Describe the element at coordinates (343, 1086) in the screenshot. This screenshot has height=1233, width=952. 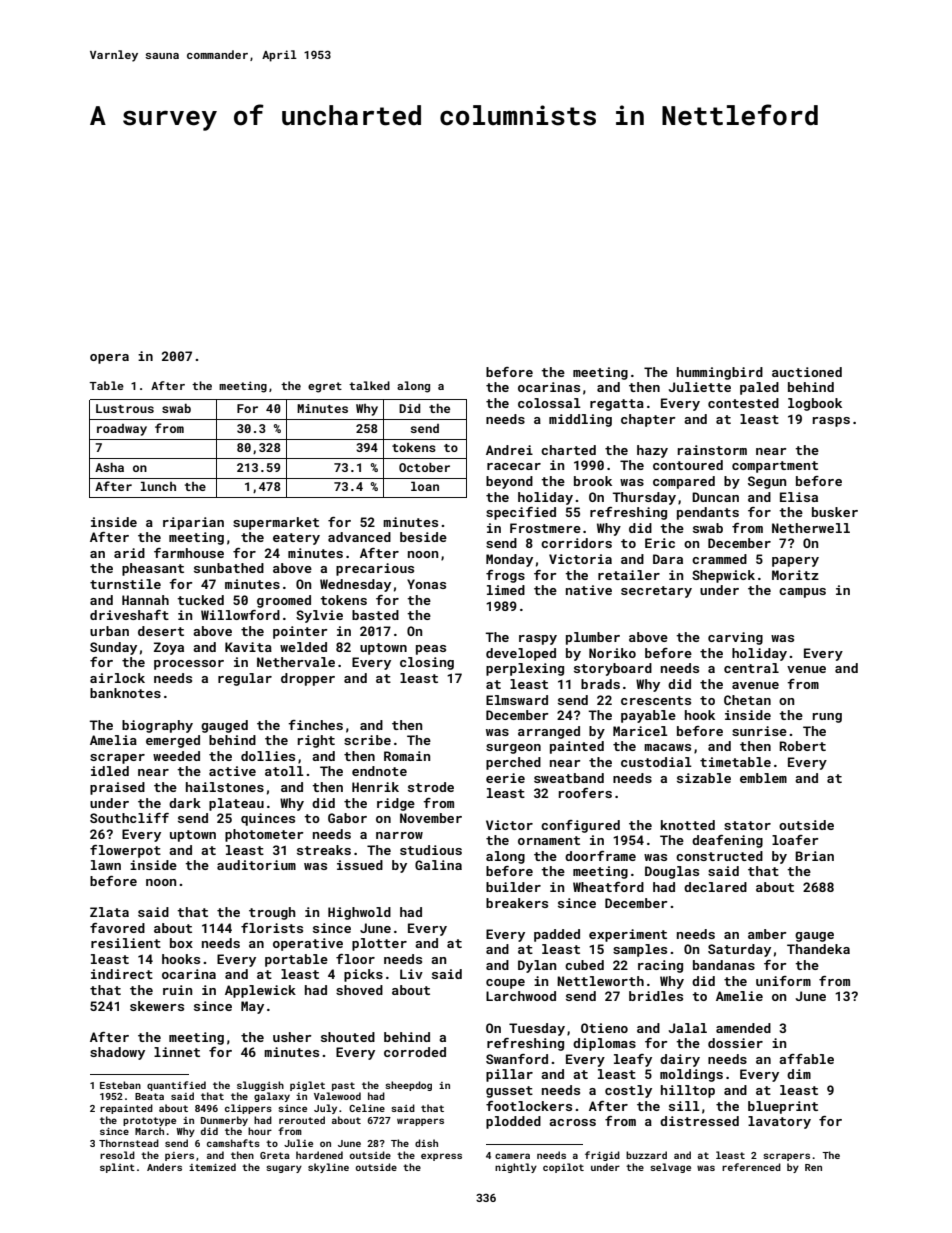
I see `past` at that location.
